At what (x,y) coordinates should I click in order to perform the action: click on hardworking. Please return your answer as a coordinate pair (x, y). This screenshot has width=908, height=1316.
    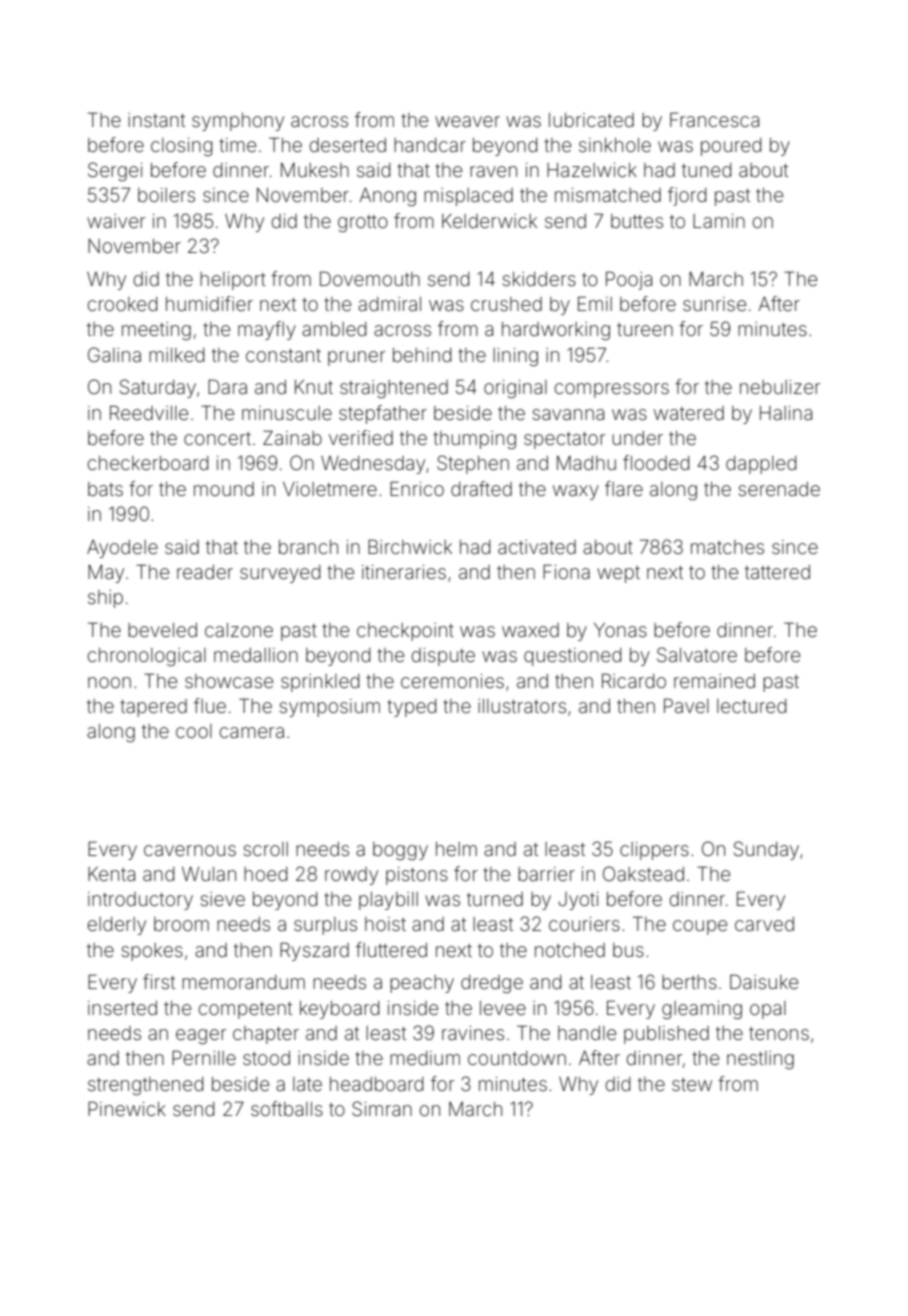
    Looking at the image, I should click on (556, 331).
